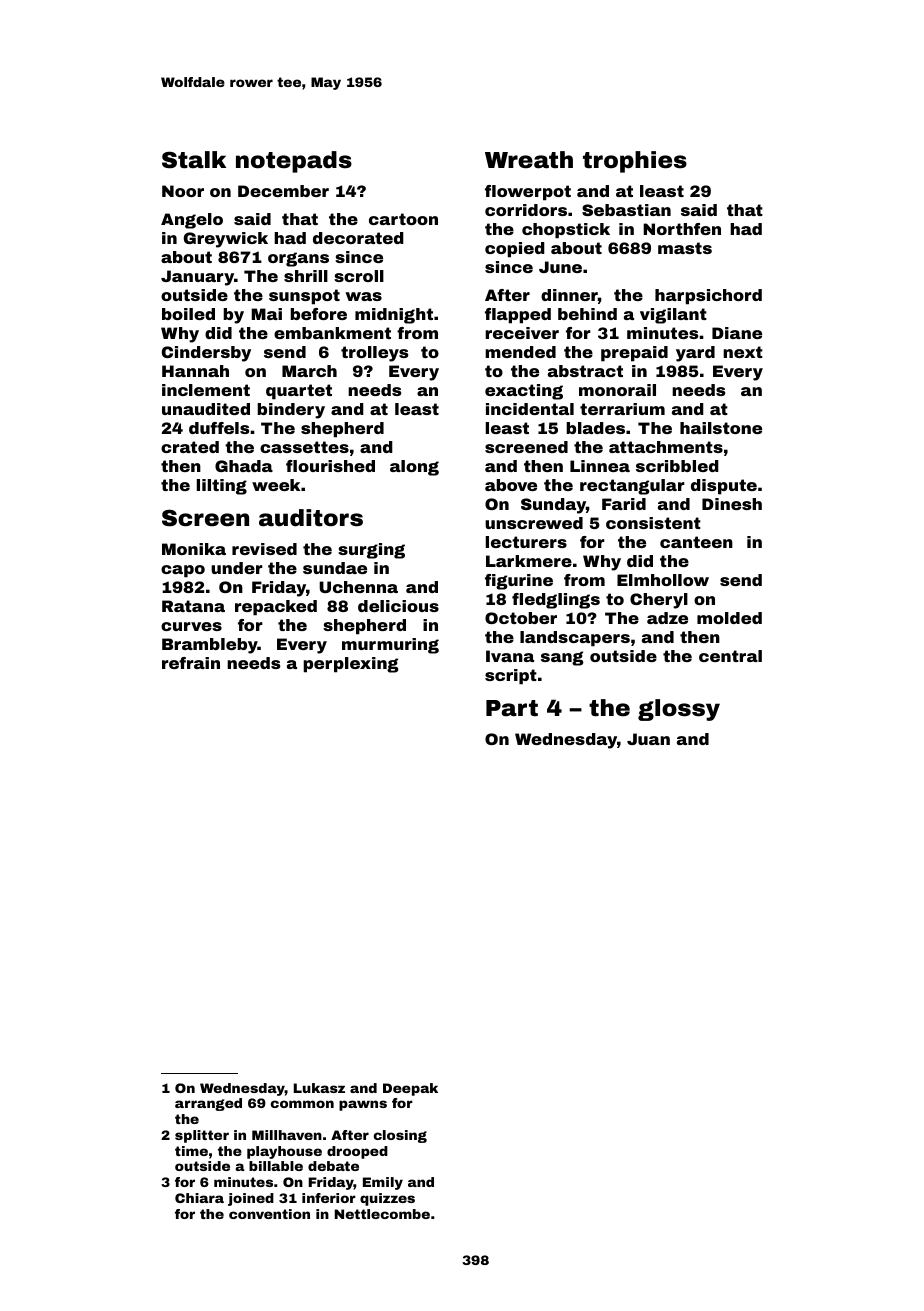 This screenshot has width=924, height=1311. Describe the element at coordinates (566, 231) in the screenshot. I see `chopstick` at that location.
